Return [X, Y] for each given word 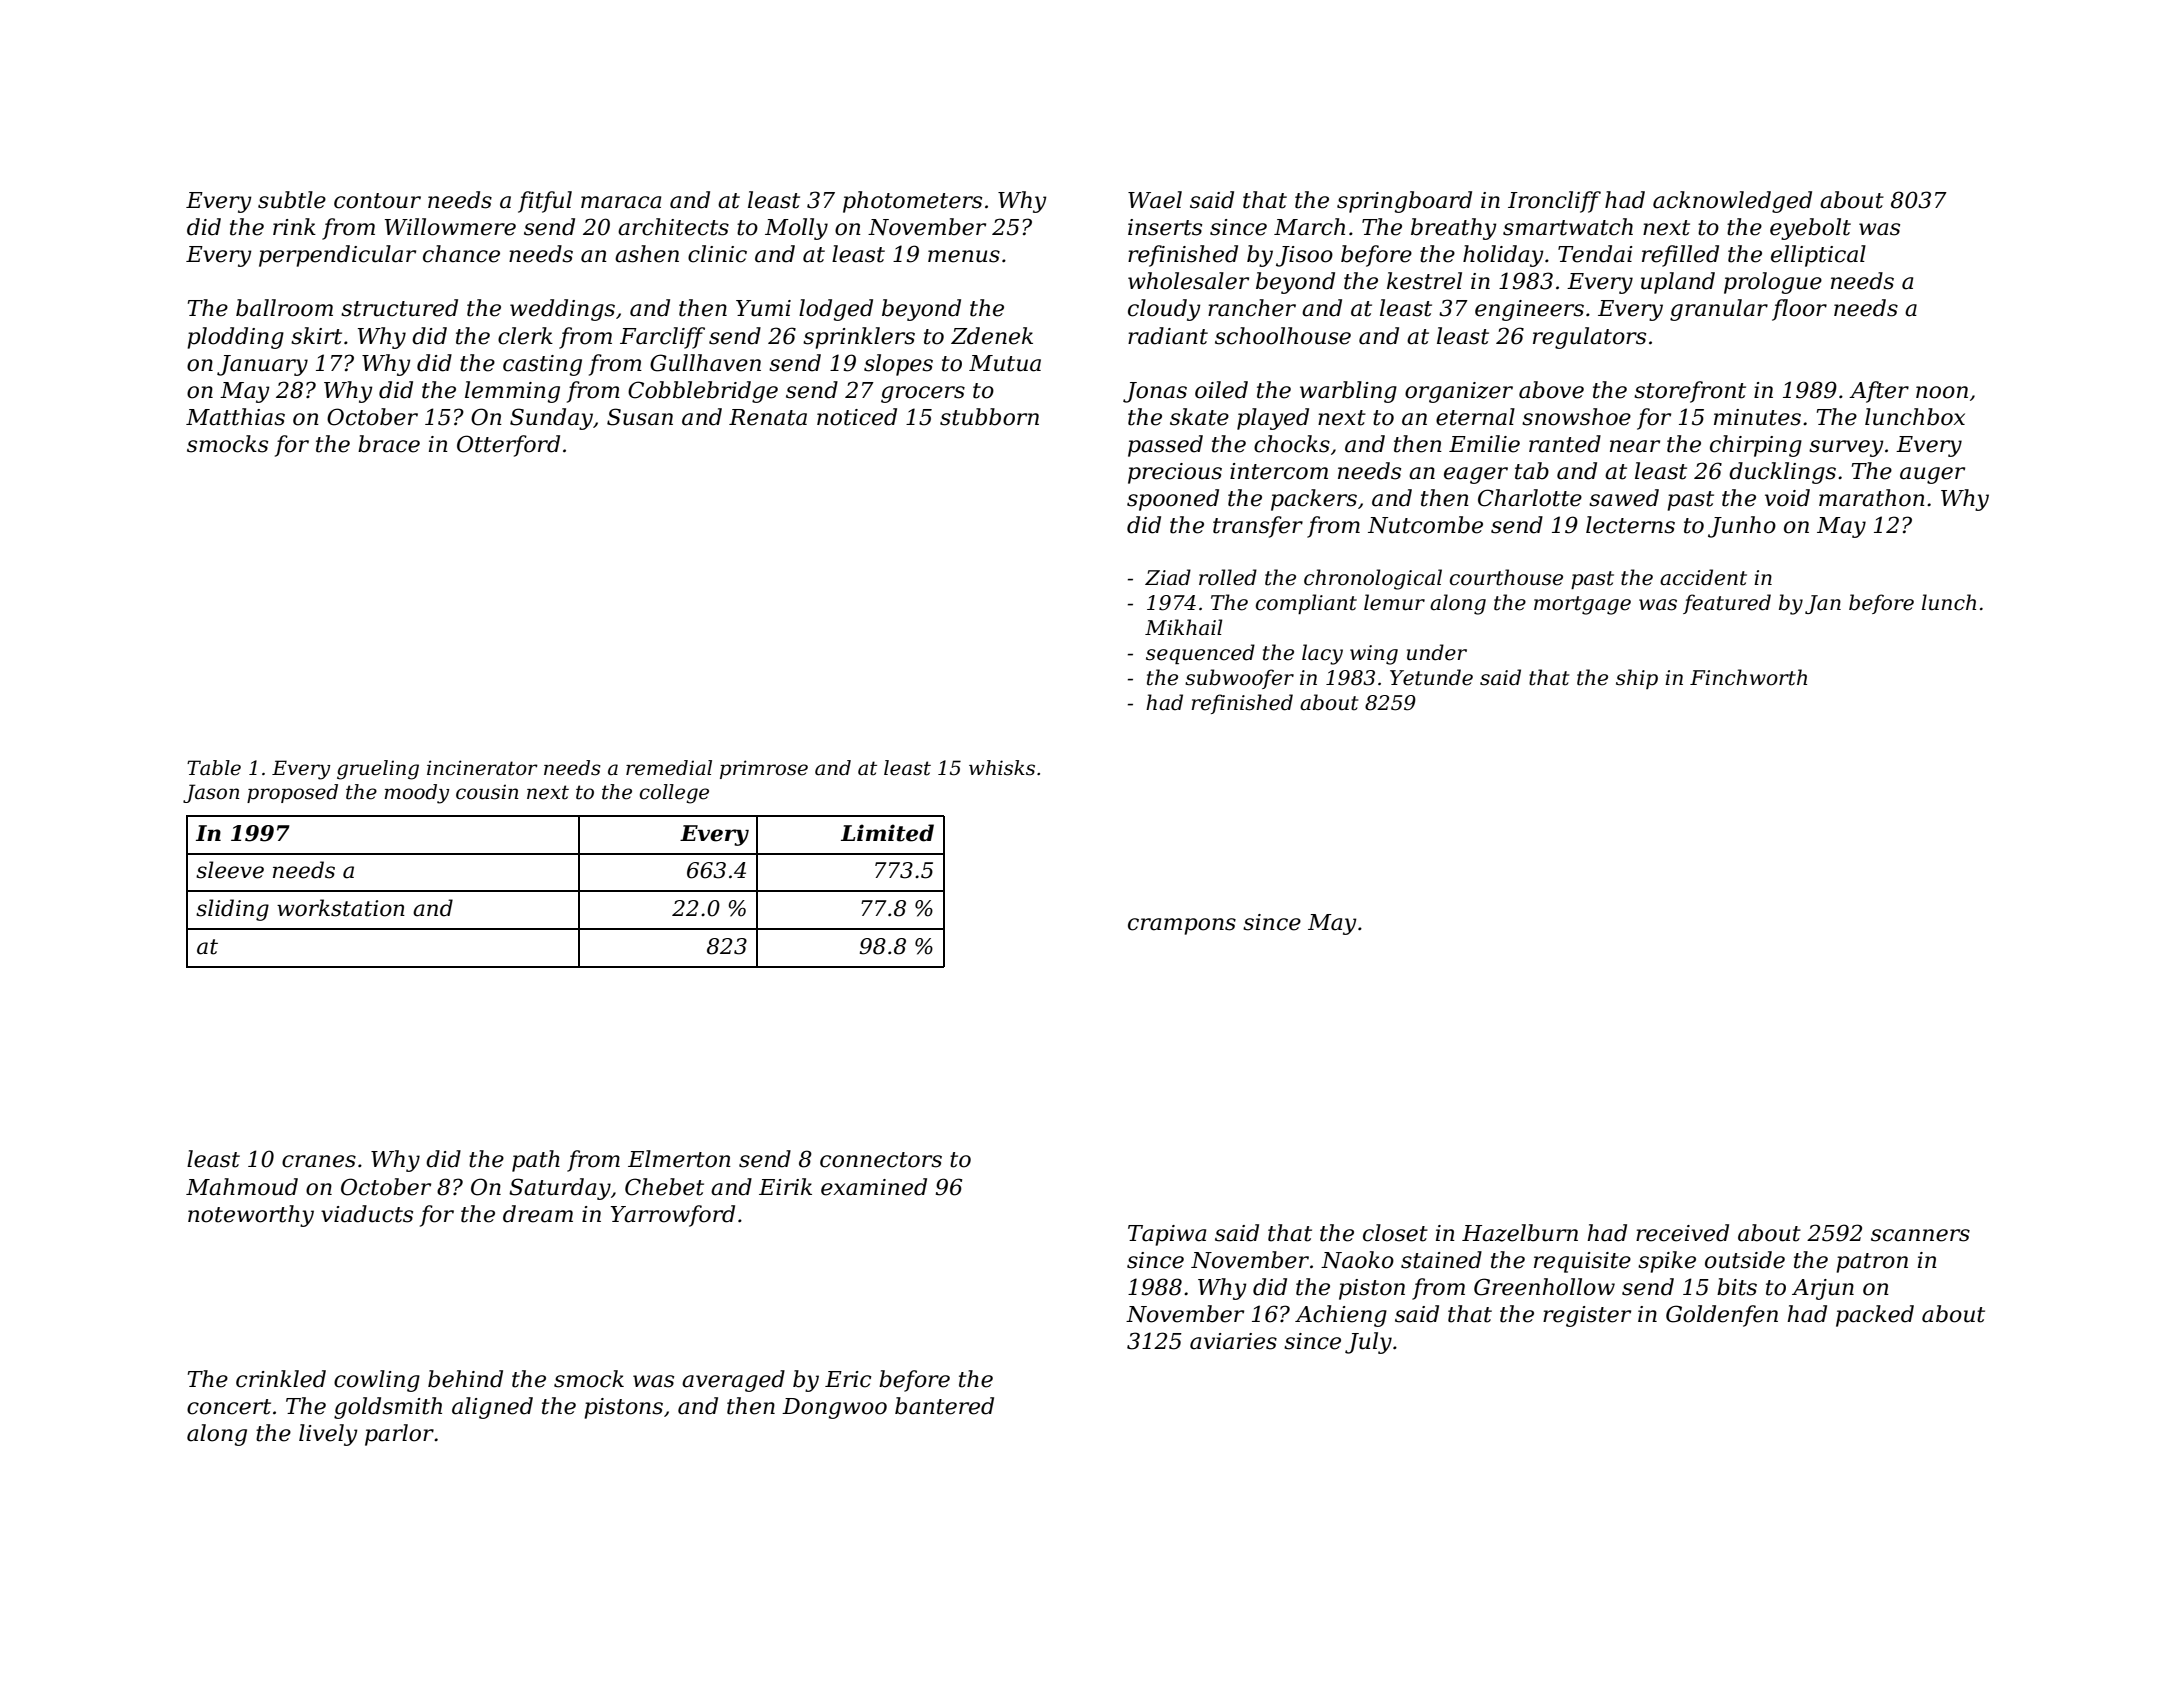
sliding [232, 910]
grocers [923, 394]
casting [542, 365]
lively [328, 1435]
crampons [1182, 926]
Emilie [1484, 444]
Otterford [508, 446]
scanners [1920, 1235]
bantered [944, 1406]
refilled [1680, 256]
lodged [836, 310]
